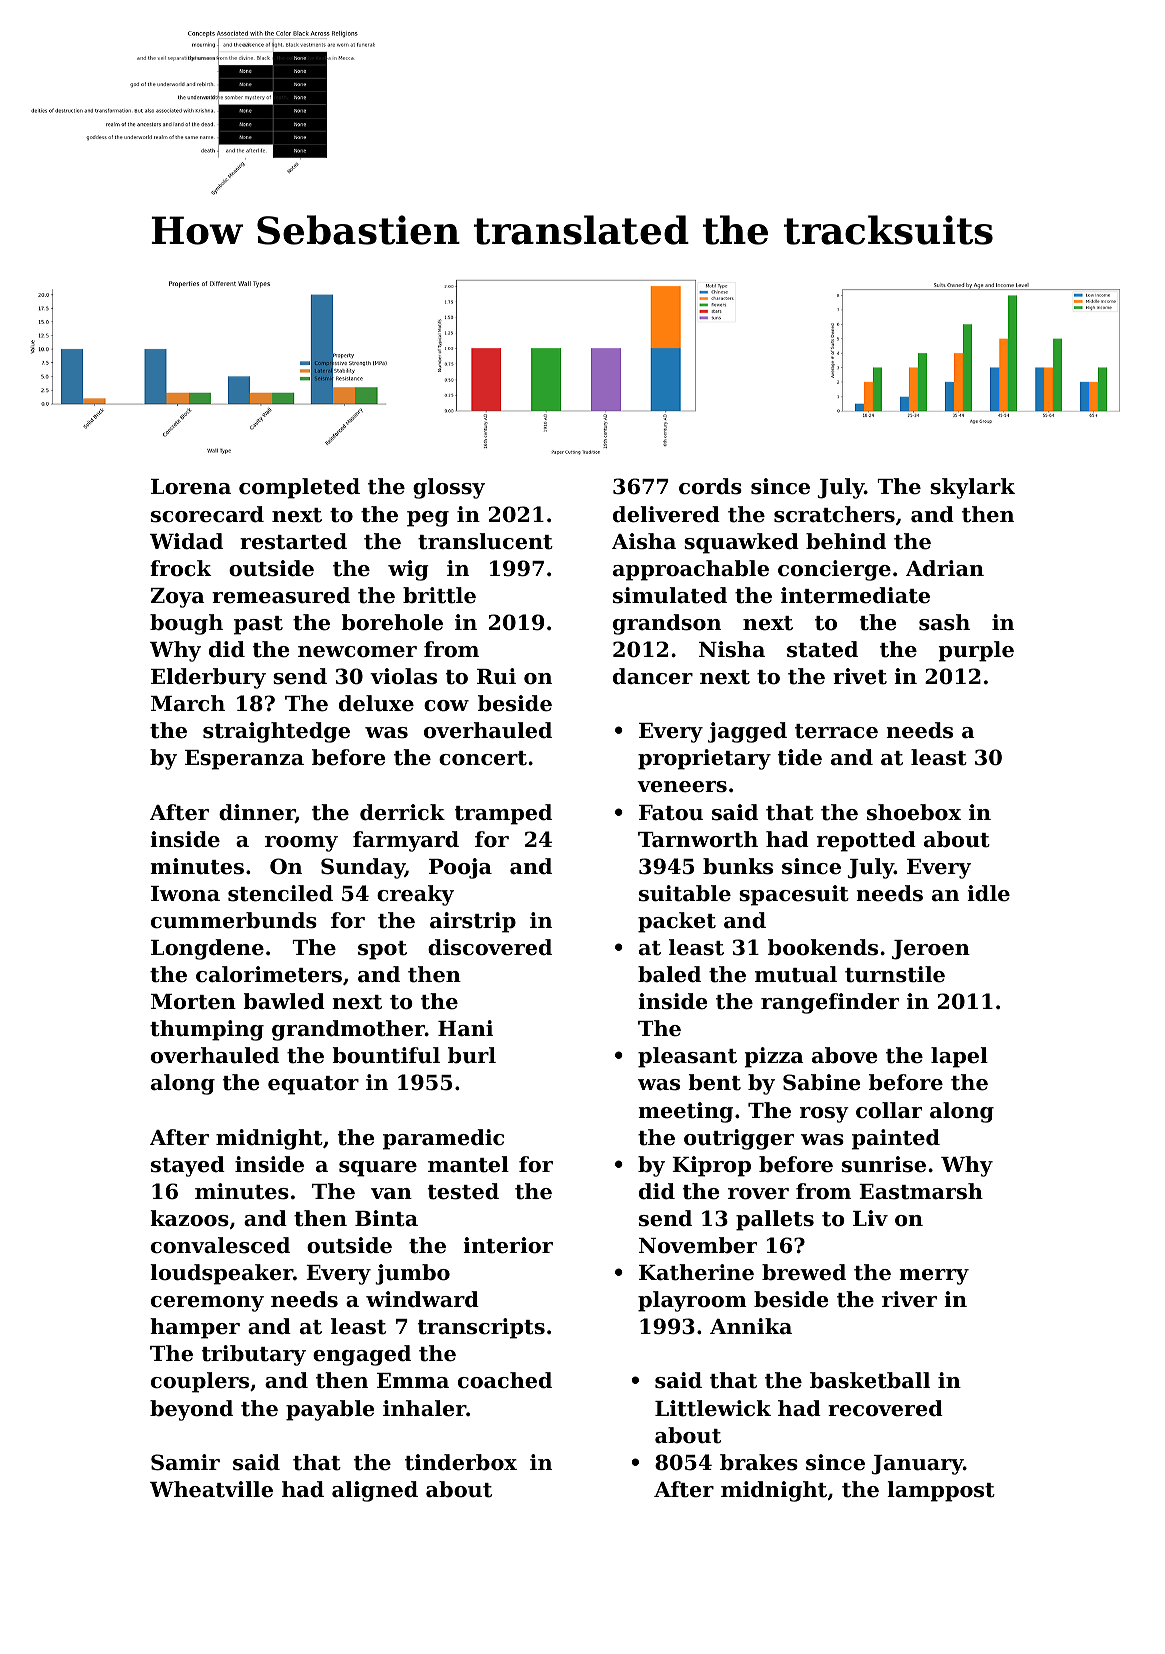  What do you see at coordinates (976, 651) in the screenshot?
I see `purple` at bounding box center [976, 651].
